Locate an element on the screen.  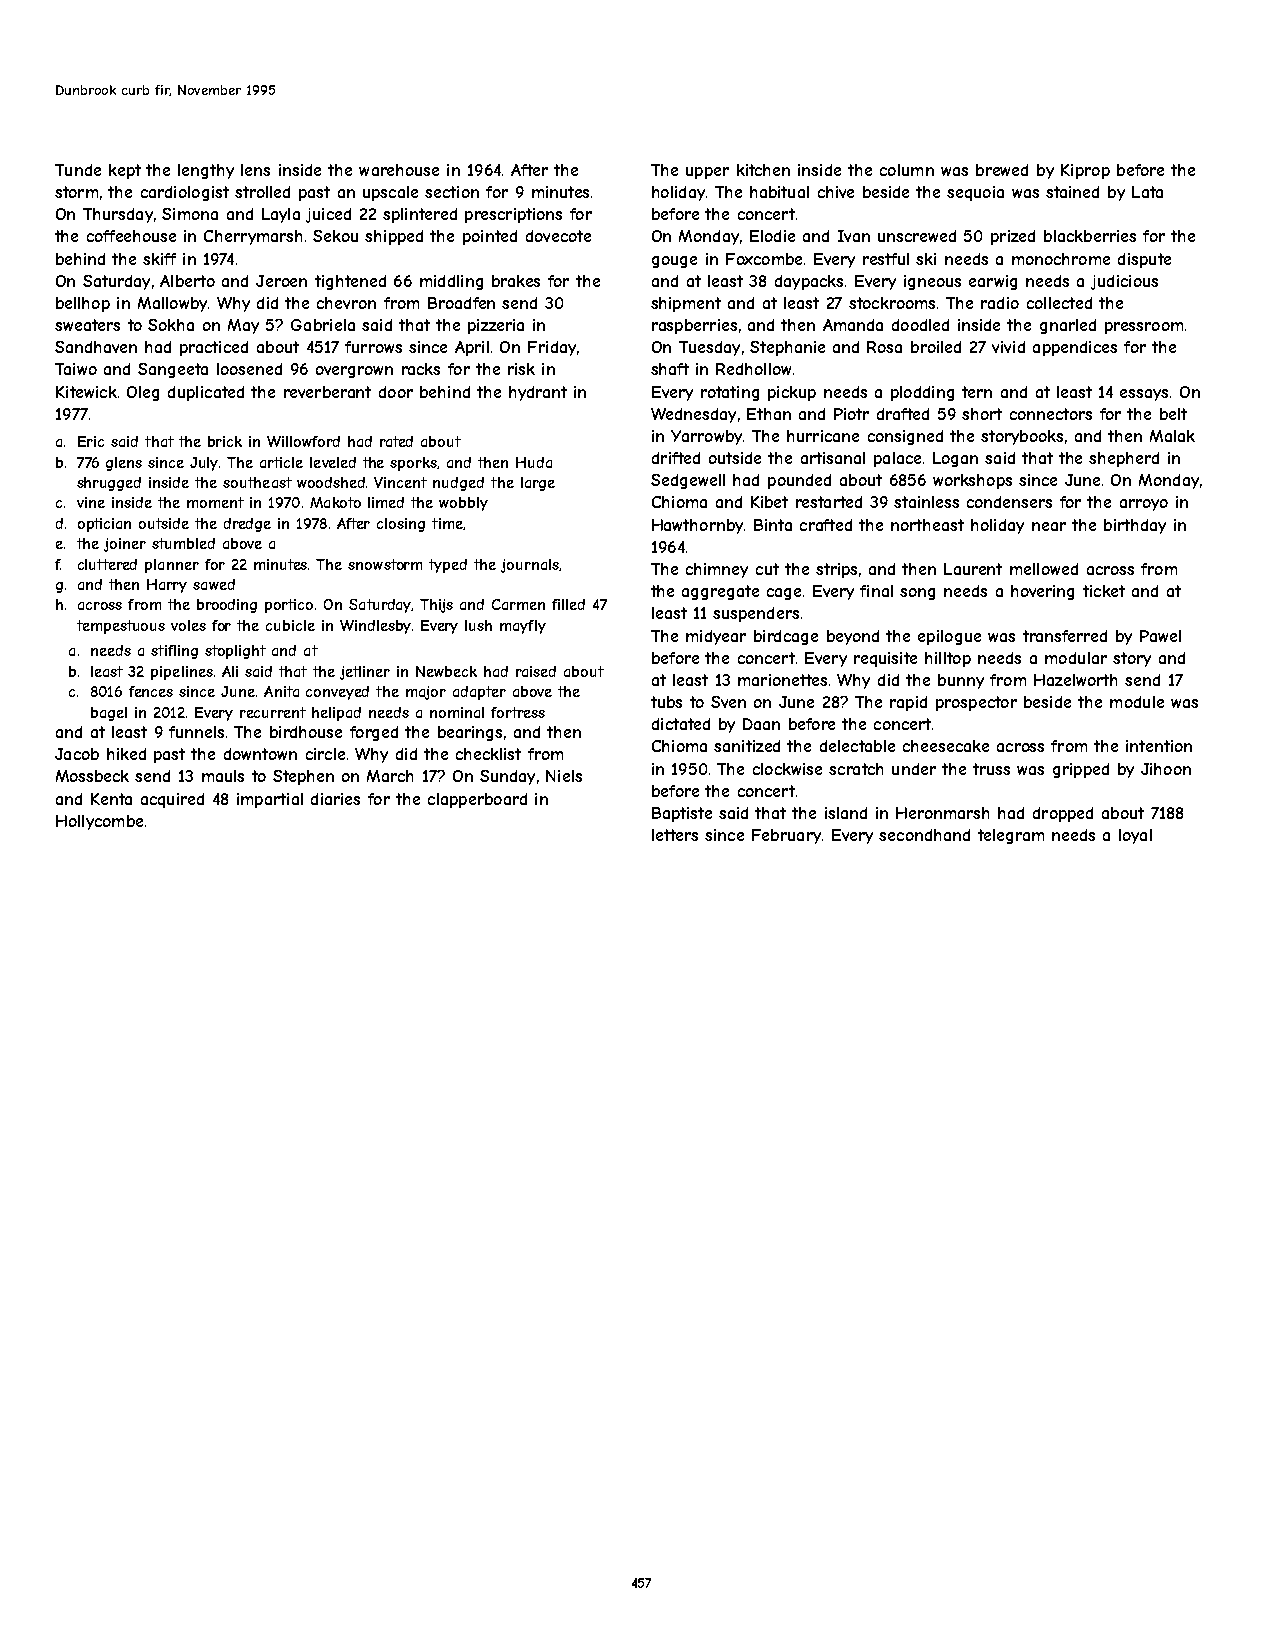
module is located at coordinates (1137, 702).
